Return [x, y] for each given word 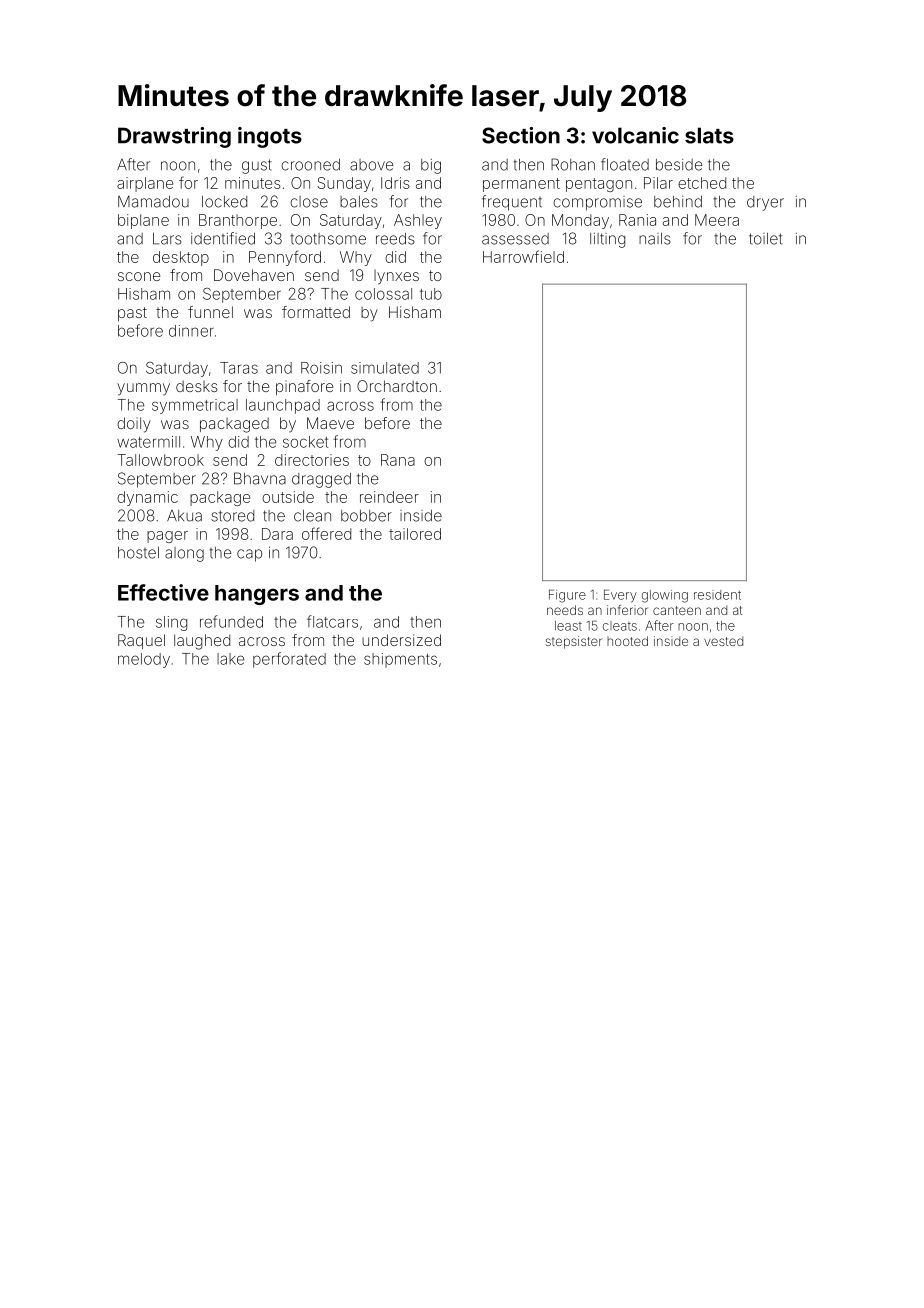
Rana [398, 460]
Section [521, 135]
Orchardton [397, 386]
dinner [191, 331]
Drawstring [174, 137]
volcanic [635, 135]
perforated [289, 660]
